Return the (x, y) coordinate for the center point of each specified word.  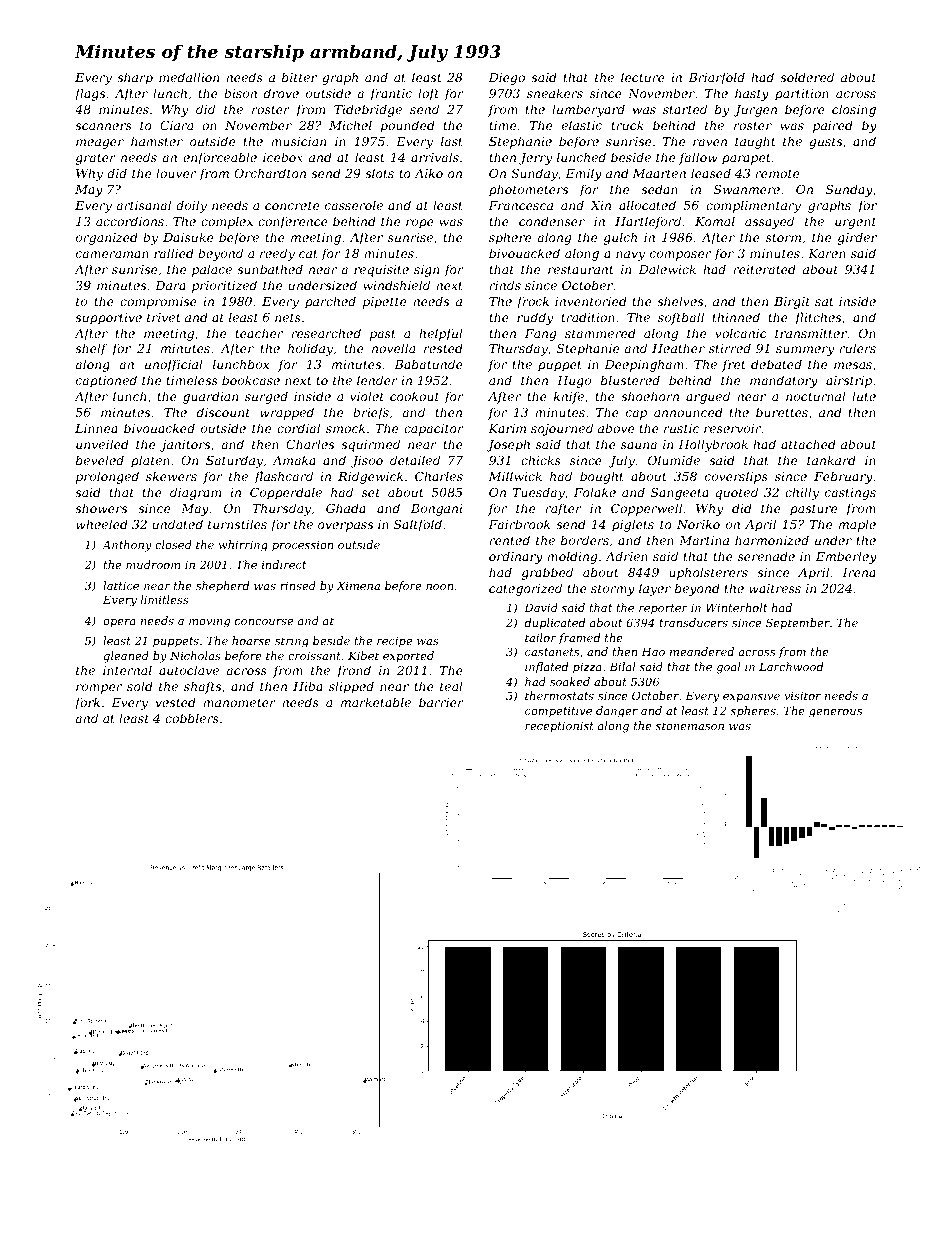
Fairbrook (519, 524)
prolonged (107, 477)
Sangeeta (680, 494)
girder (857, 238)
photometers (528, 190)
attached (808, 444)
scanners (103, 126)
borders (585, 540)
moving (209, 622)
